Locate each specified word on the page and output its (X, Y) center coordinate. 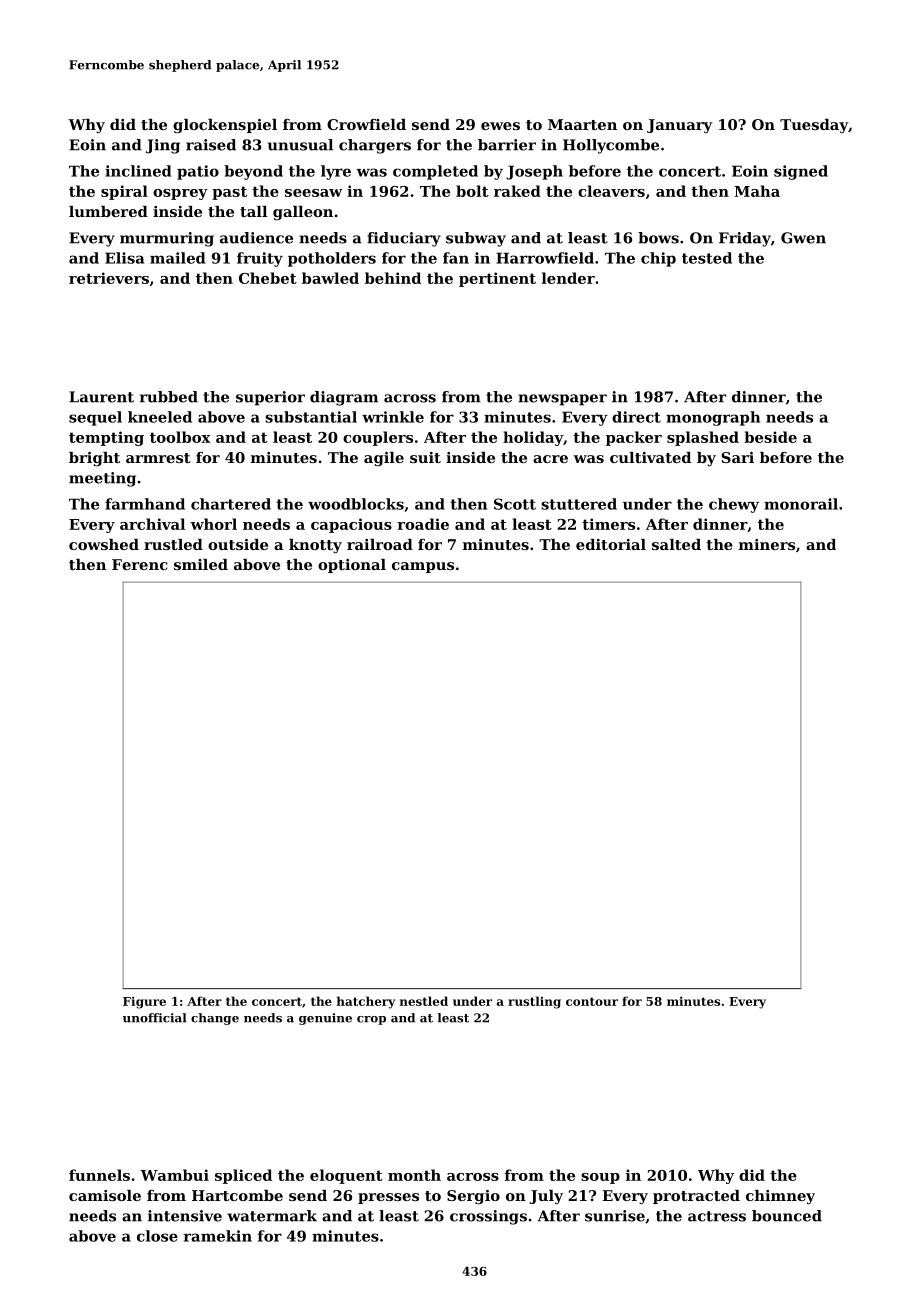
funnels (99, 1175)
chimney (780, 1197)
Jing (163, 146)
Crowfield (366, 124)
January (680, 126)
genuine (325, 1019)
